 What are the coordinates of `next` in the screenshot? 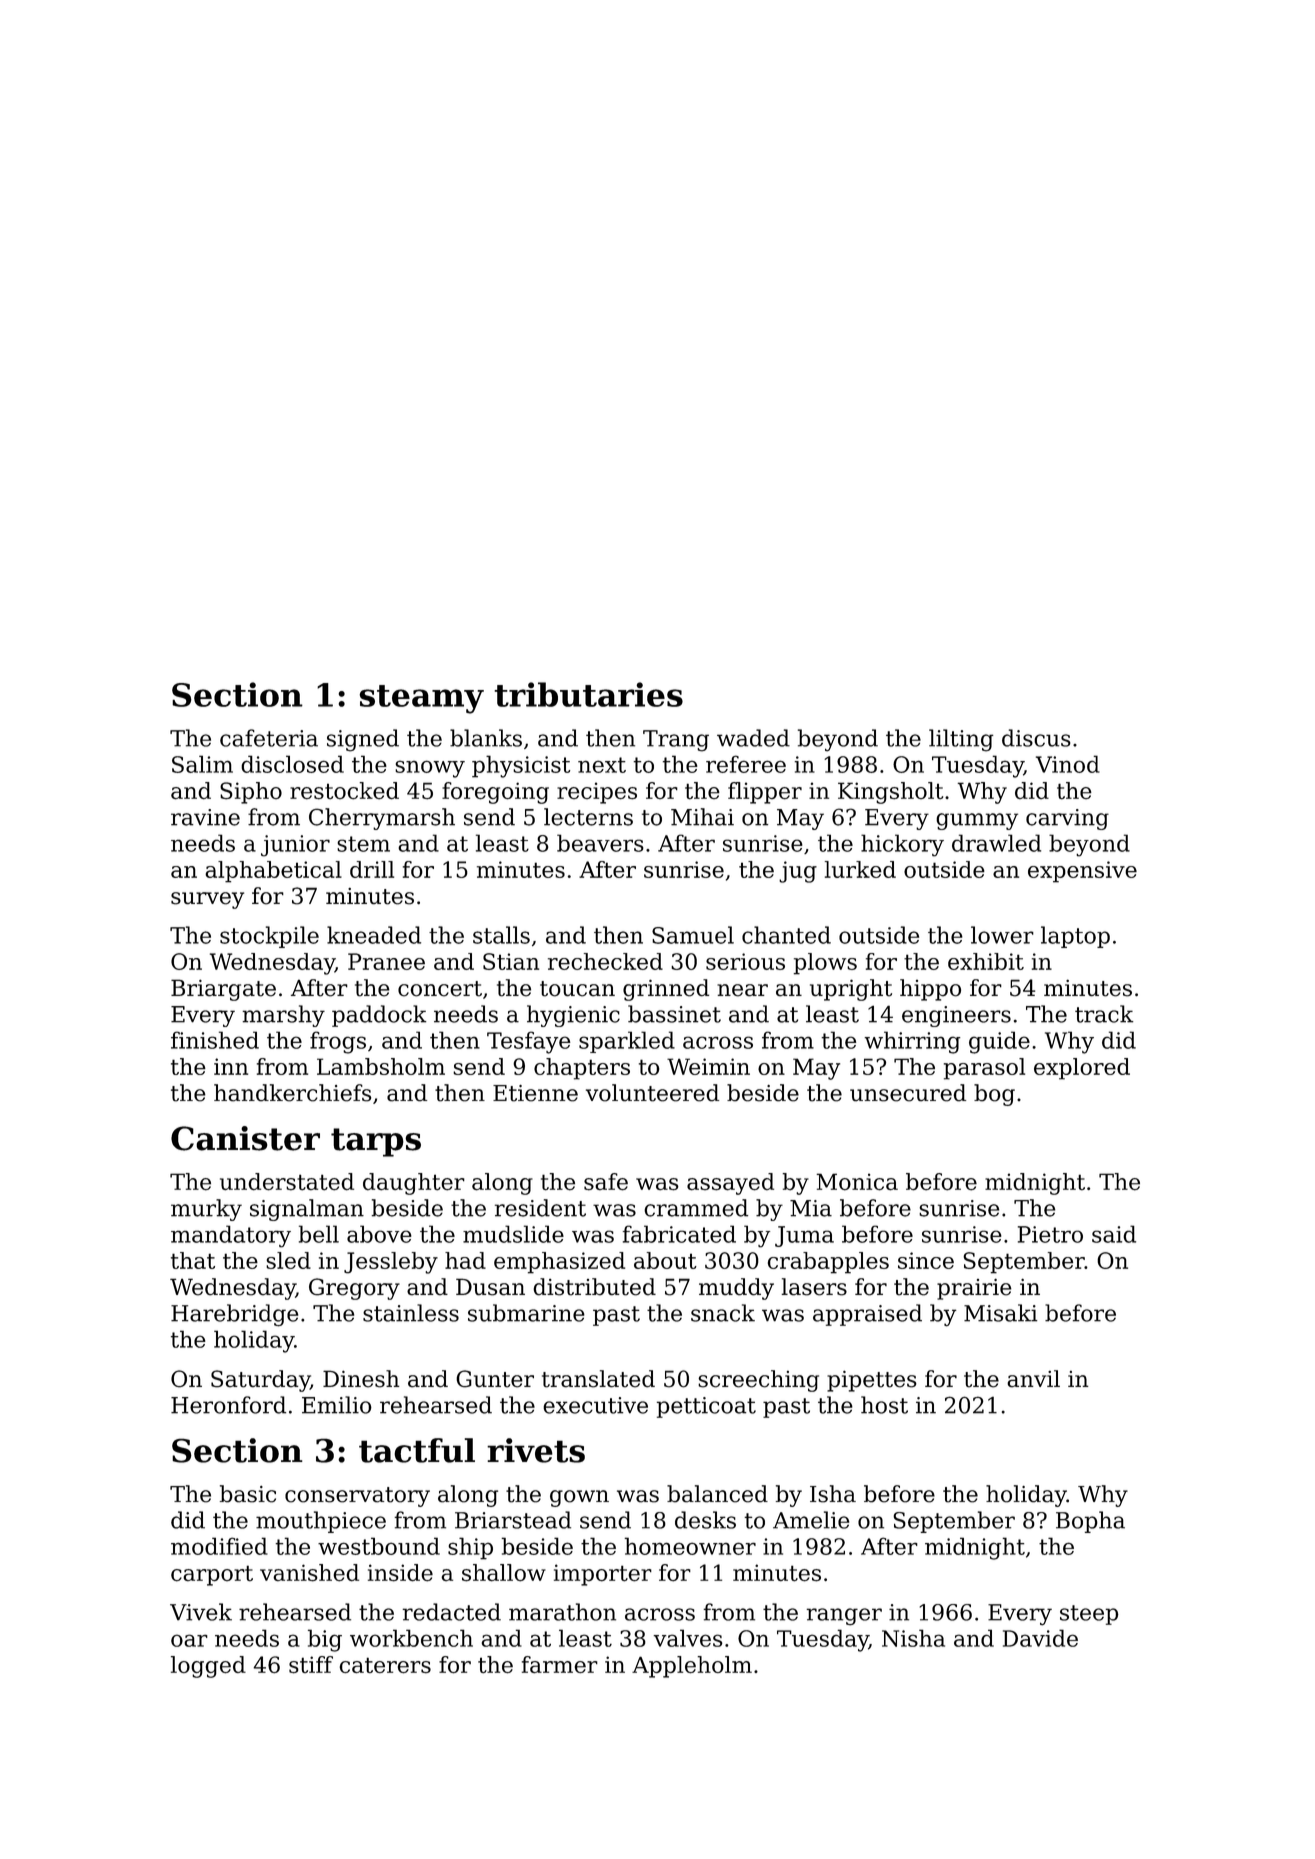 It's located at (602, 765).
